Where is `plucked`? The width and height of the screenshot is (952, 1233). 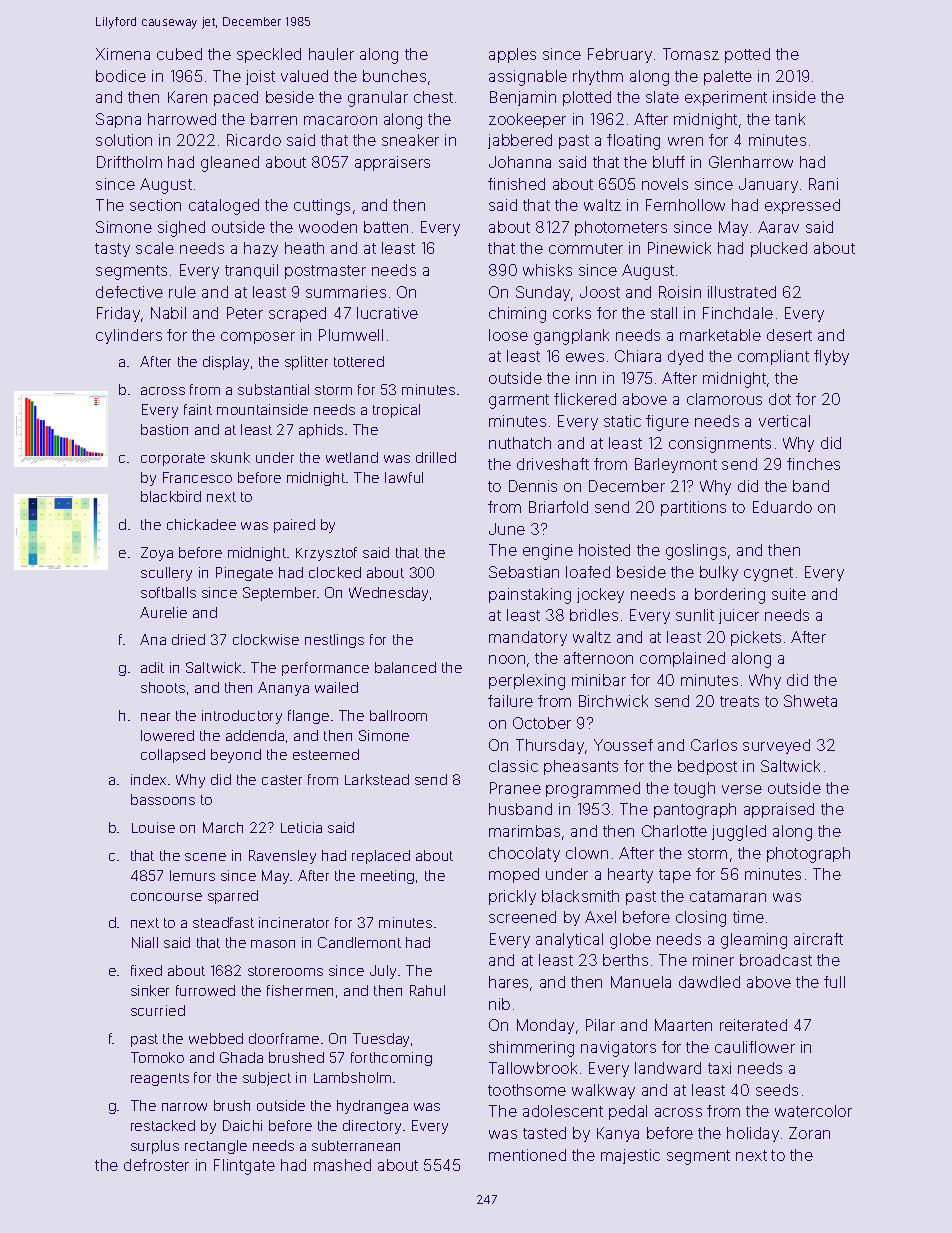
plucked is located at coordinates (779, 249).
